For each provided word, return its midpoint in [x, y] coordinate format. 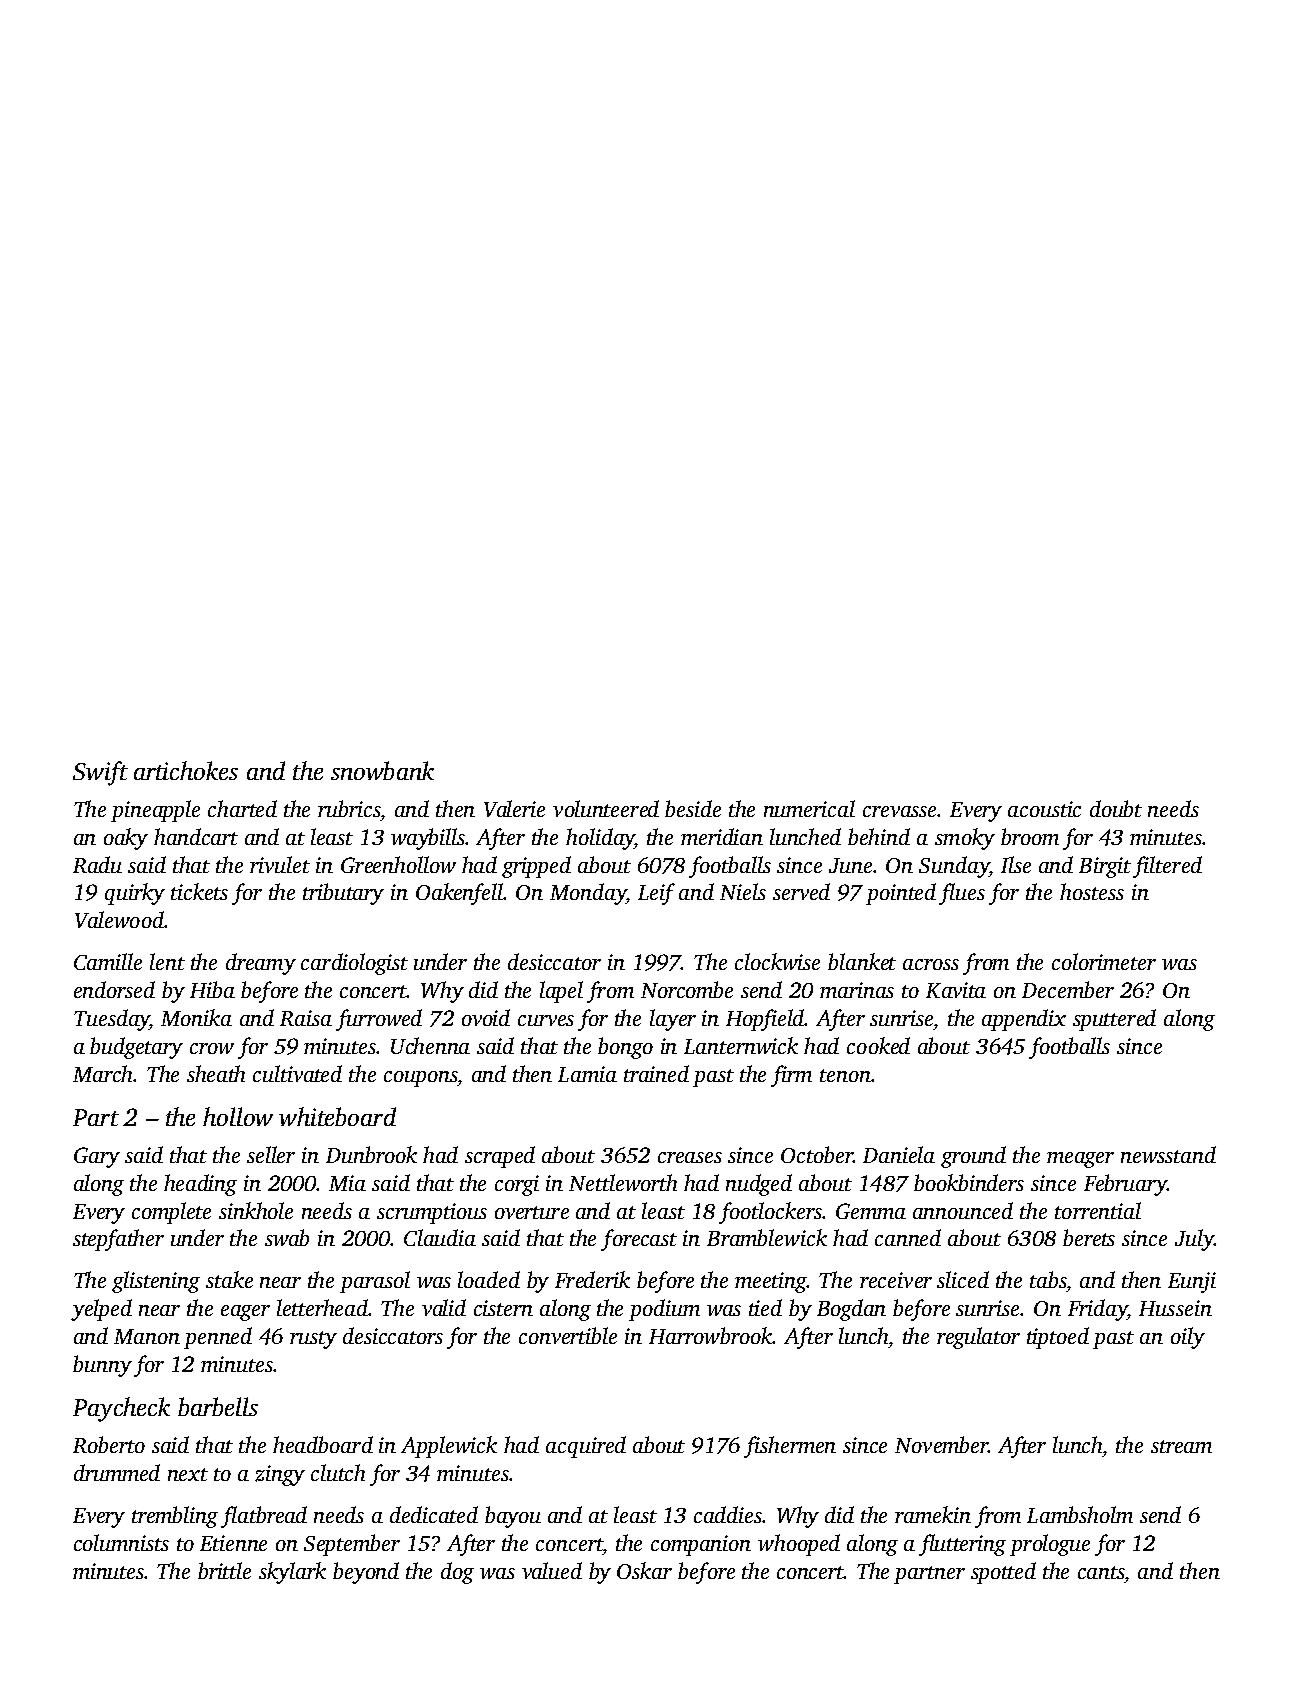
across [931, 964]
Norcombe [687, 989]
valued [552, 1570]
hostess [1092, 891]
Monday [588, 894]
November [941, 1444]
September [352, 1545]
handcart [196, 836]
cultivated [297, 1073]
